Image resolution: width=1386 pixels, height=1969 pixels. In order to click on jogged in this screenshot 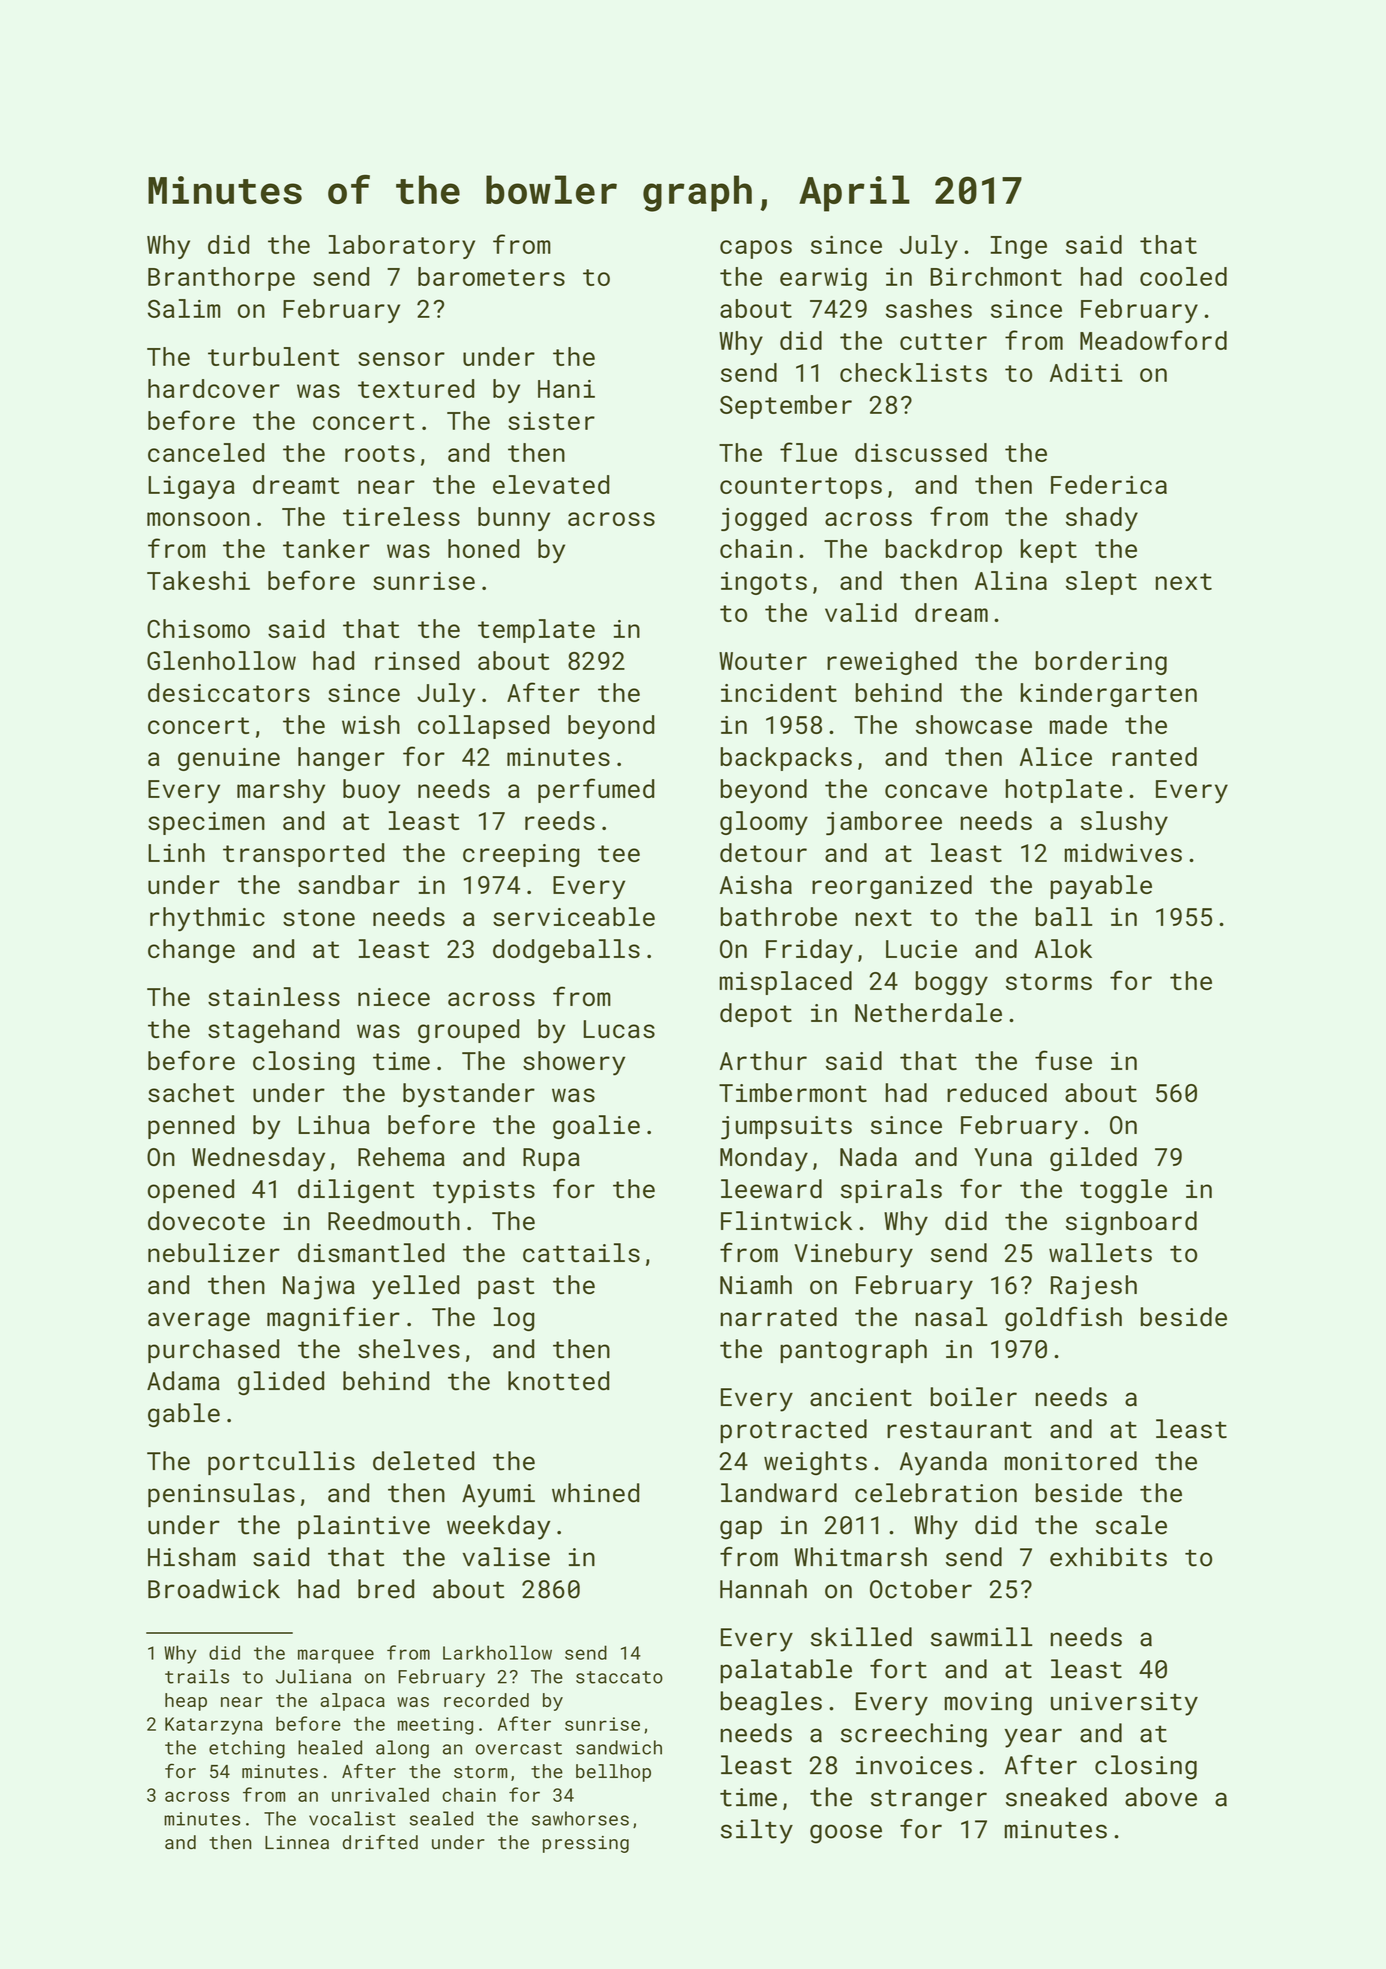, I will do `click(764, 519)`.
